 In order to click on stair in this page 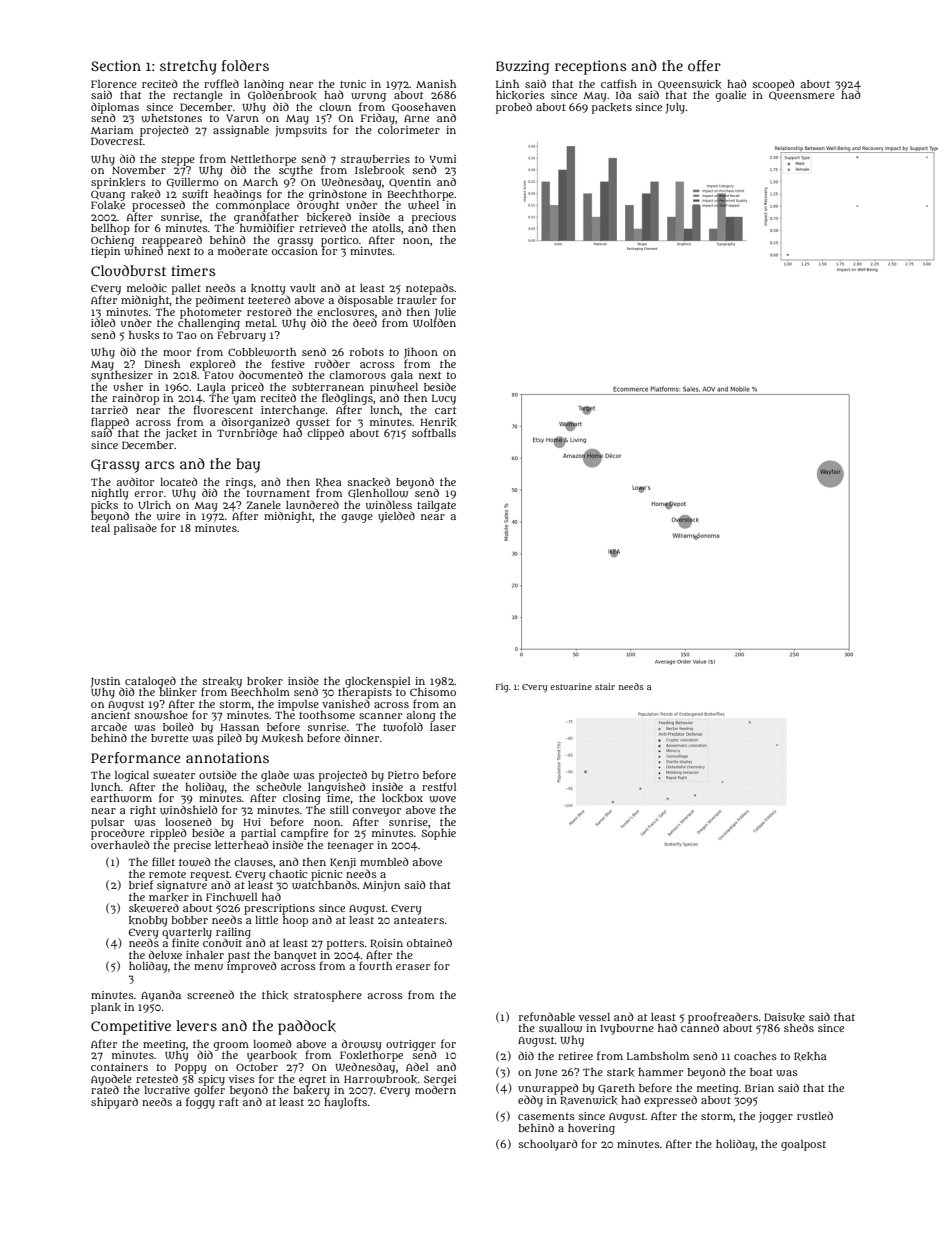, I will do `click(605, 686)`.
